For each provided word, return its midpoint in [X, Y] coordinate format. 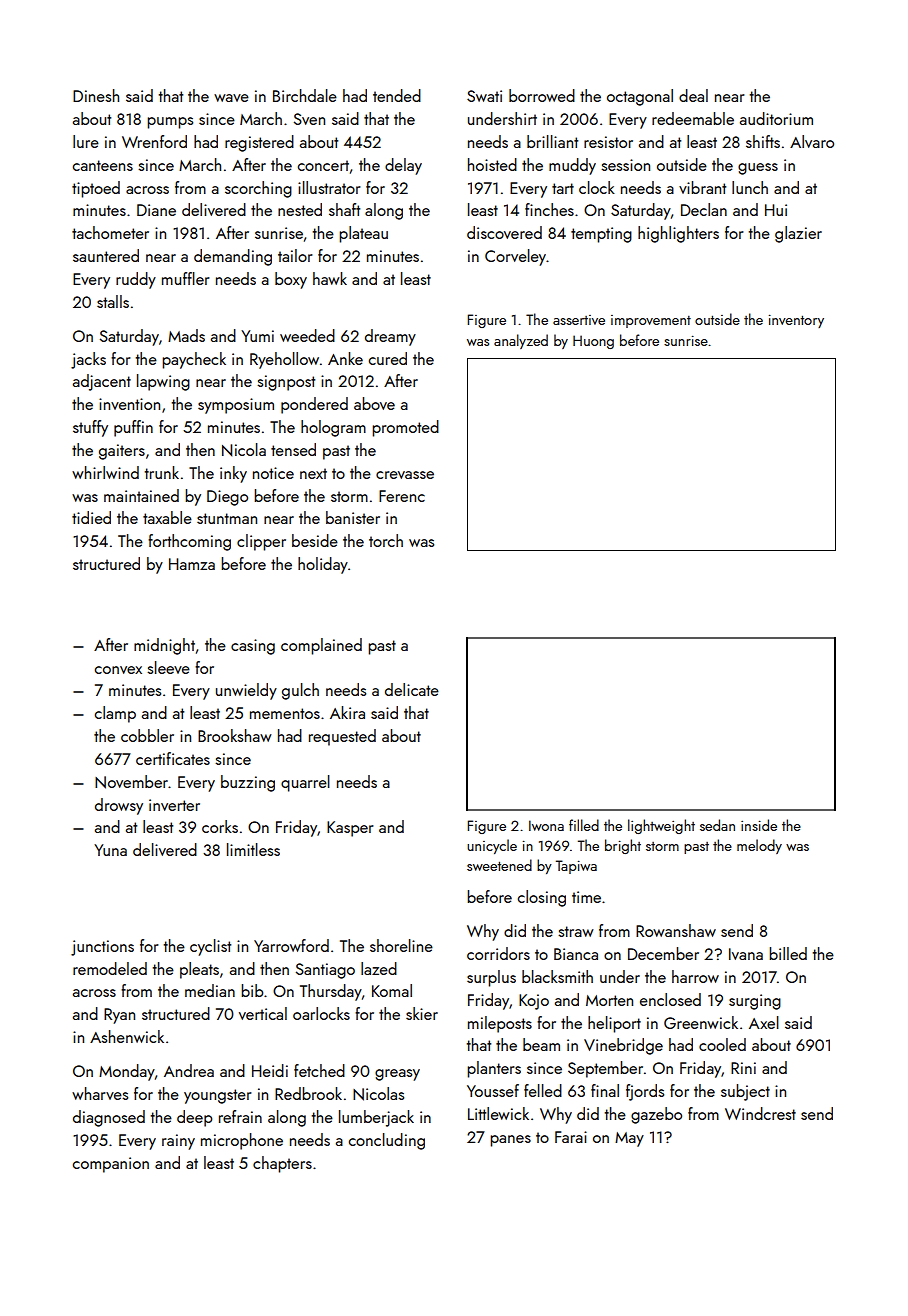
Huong [593, 342]
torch [386, 540]
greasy [397, 1075]
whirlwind [105, 472]
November [131, 782]
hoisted [492, 164]
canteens [103, 165]
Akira [347, 712]
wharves [100, 1093]
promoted [405, 428]
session [625, 165]
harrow [695, 976]
